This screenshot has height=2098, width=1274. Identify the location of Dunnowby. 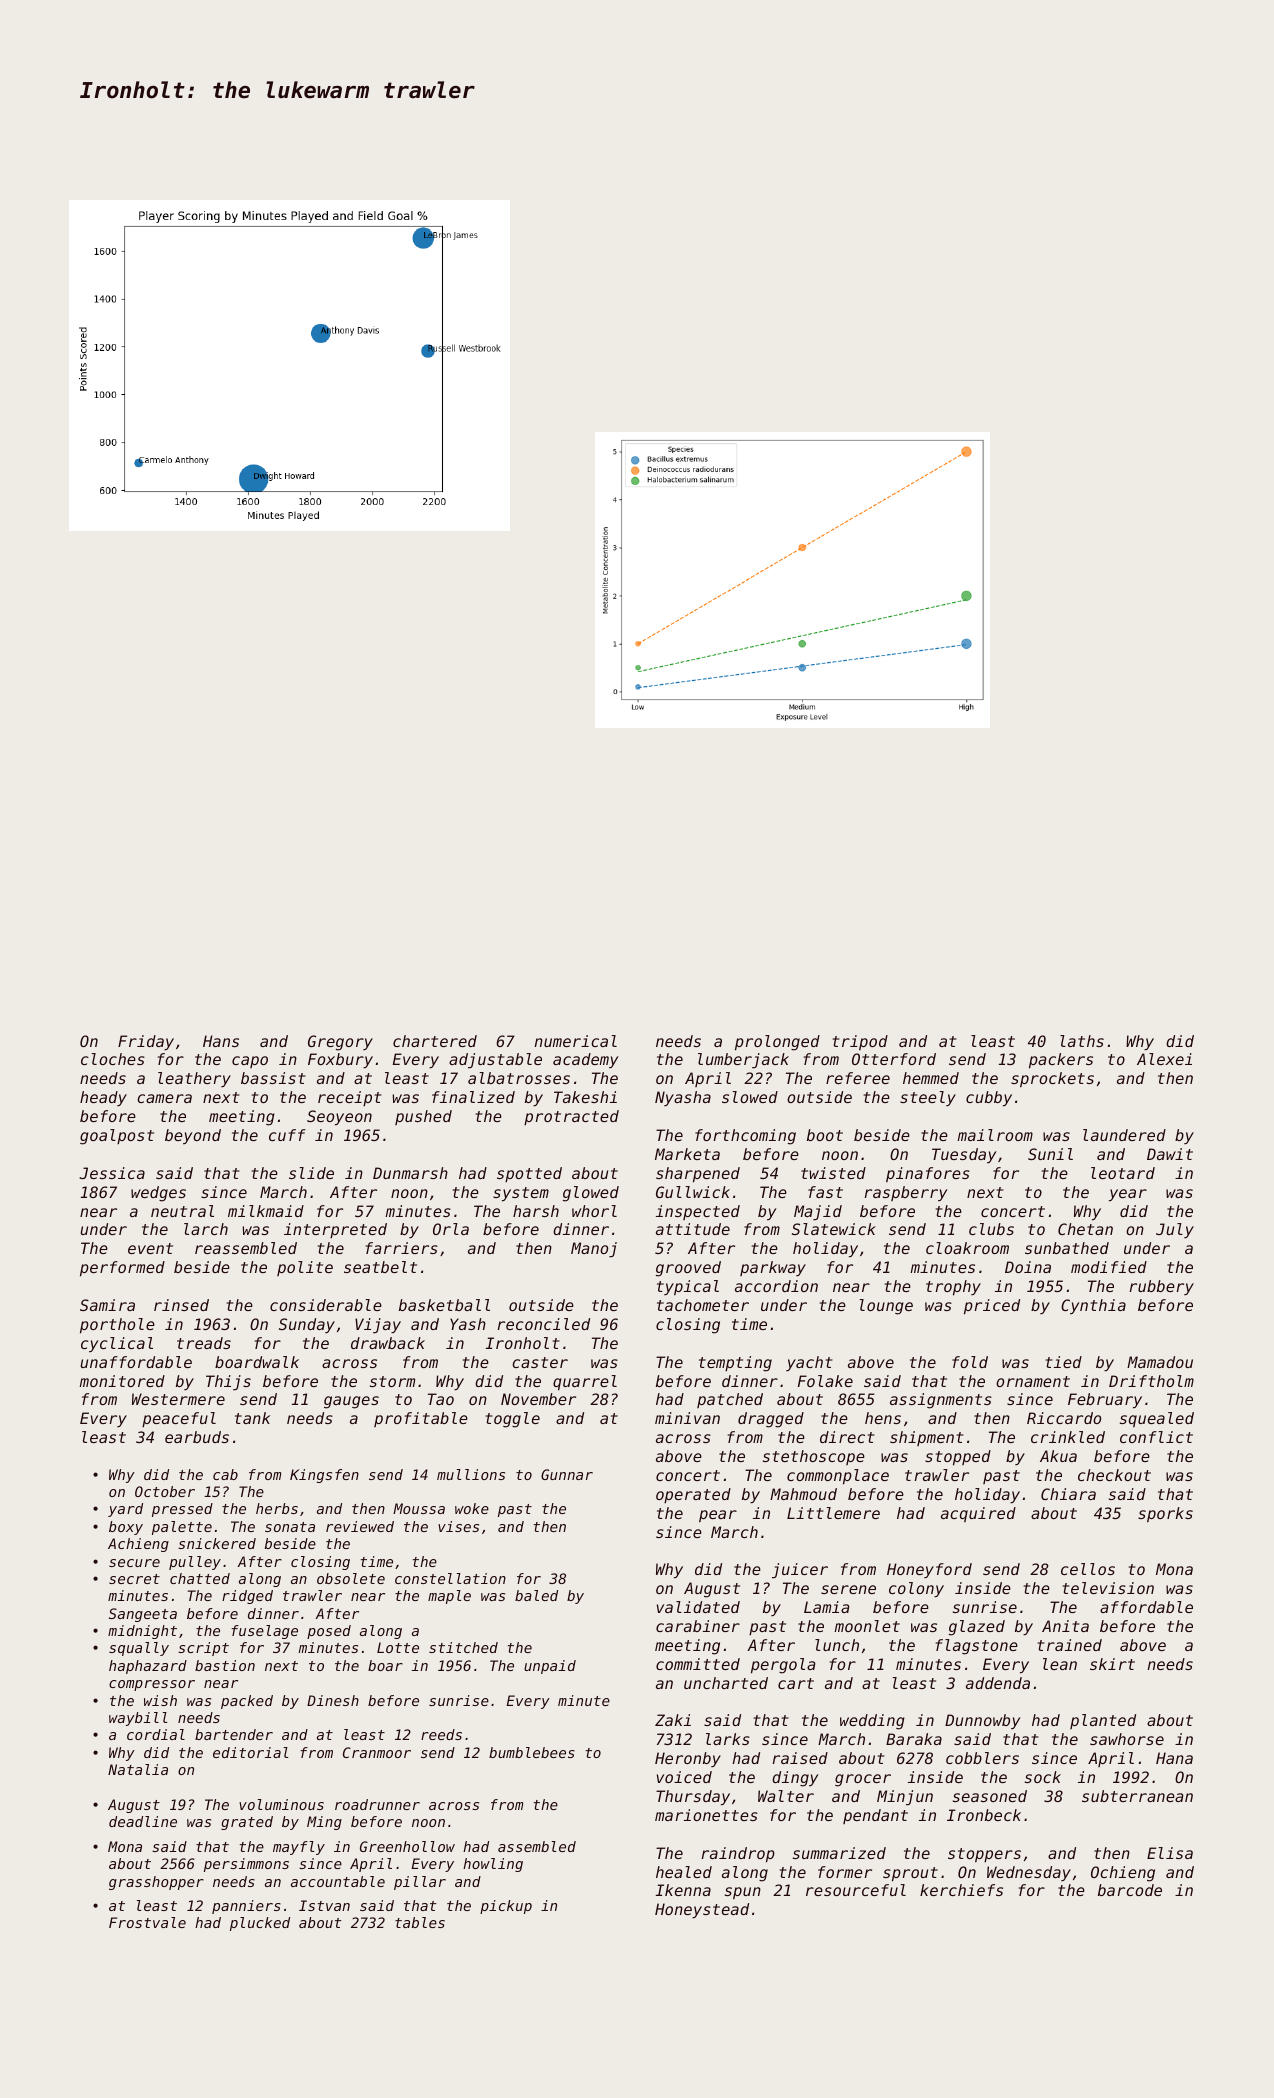
(982, 1722).
